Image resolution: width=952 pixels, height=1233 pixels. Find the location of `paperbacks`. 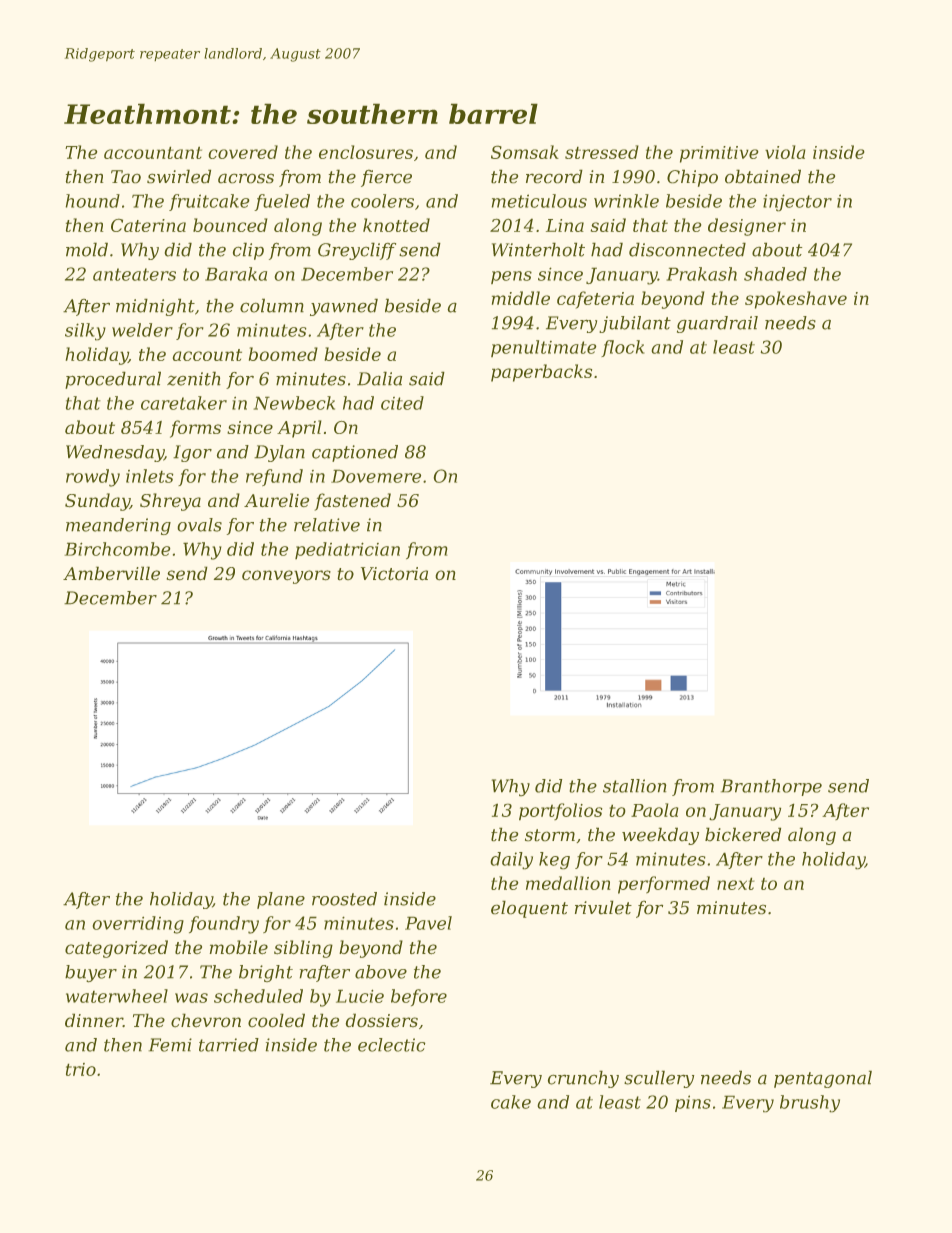

paperbacks is located at coordinates (541, 373).
